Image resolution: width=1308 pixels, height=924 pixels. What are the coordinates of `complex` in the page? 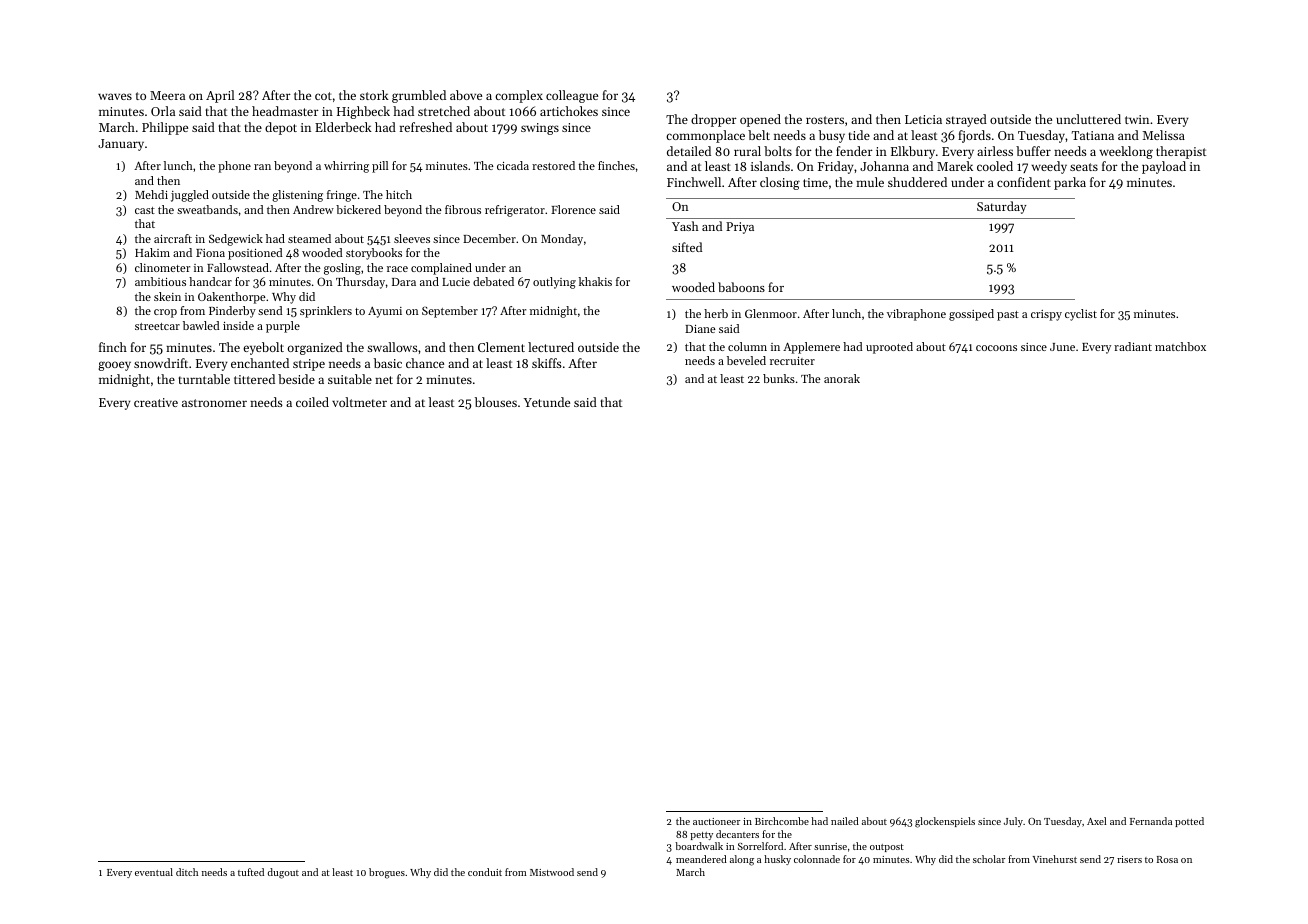 It's located at (519, 96).
